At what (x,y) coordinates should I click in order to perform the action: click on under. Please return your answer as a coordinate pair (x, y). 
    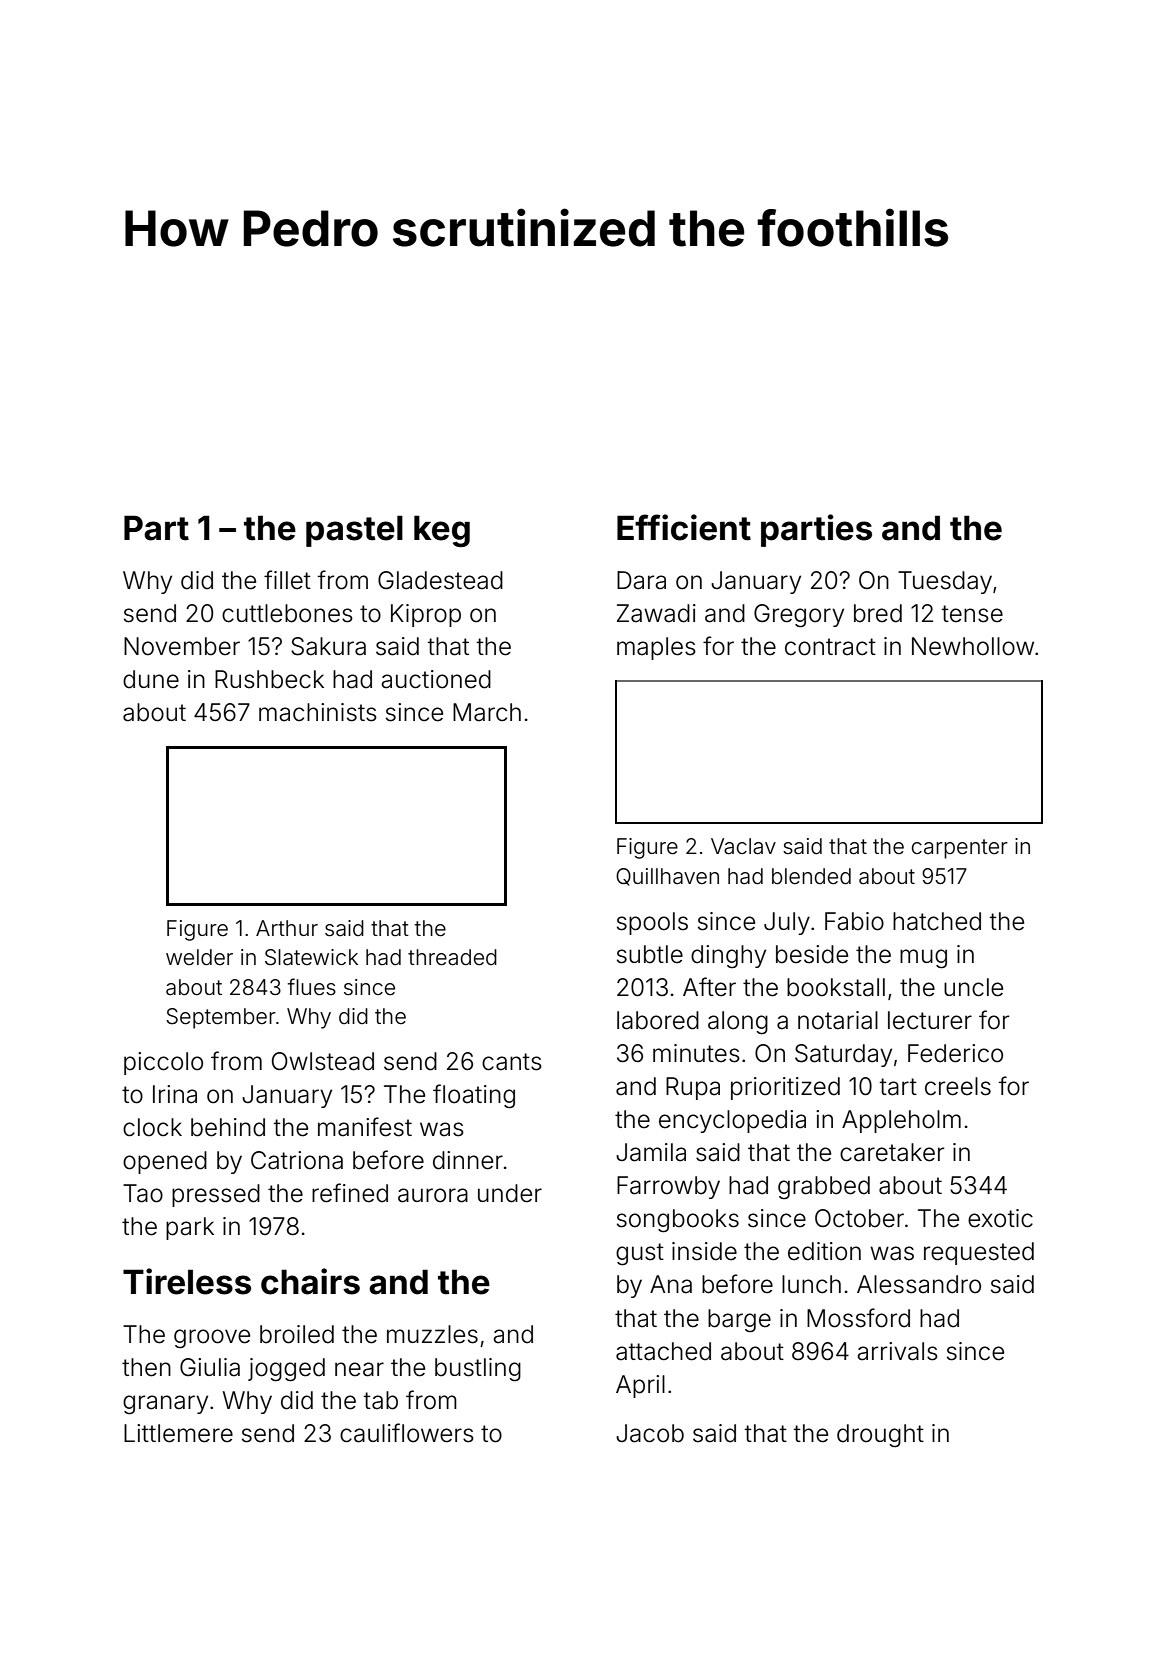
    Looking at the image, I should click on (510, 1193).
